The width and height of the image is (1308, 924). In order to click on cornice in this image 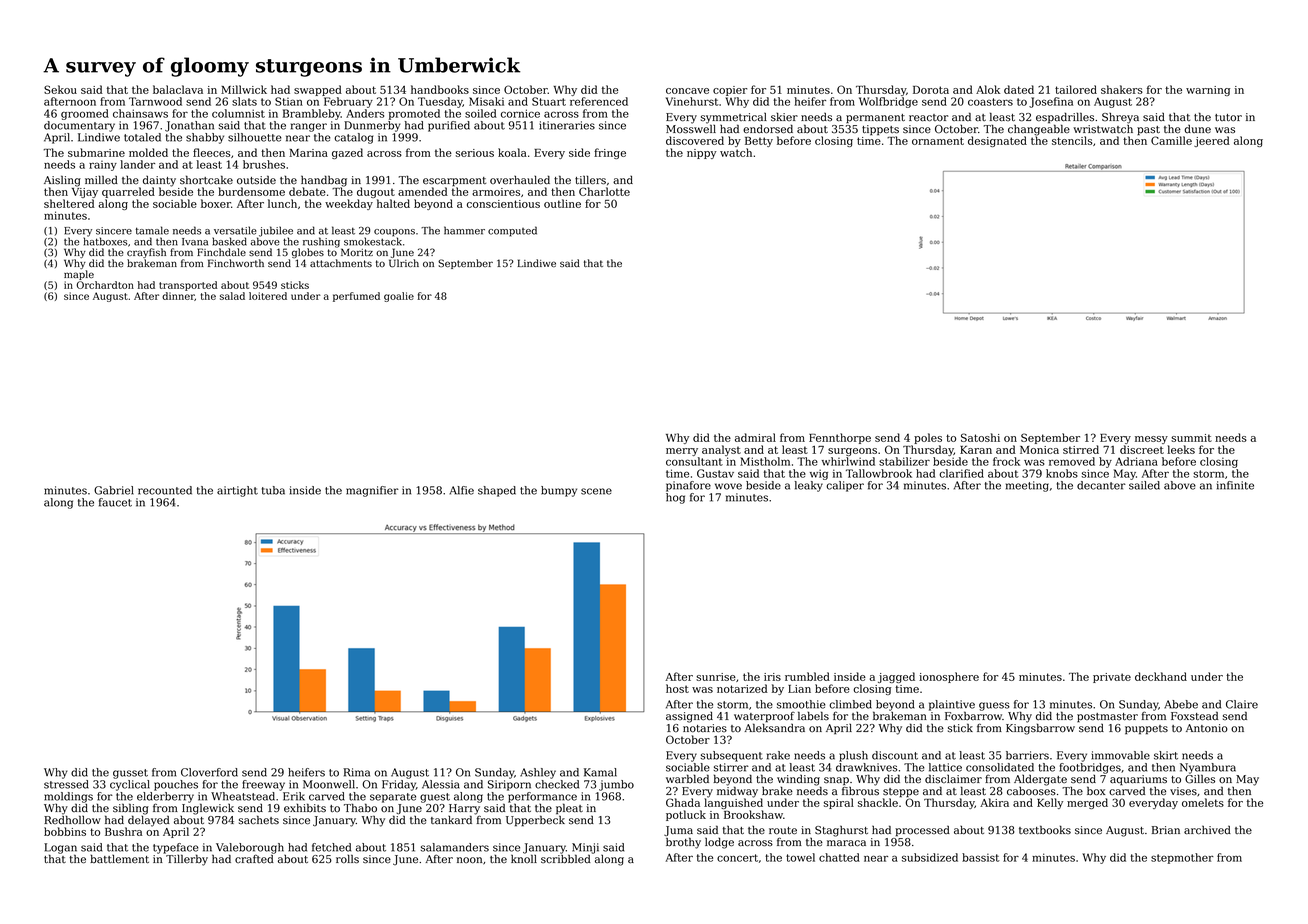, I will do `click(520, 113)`.
